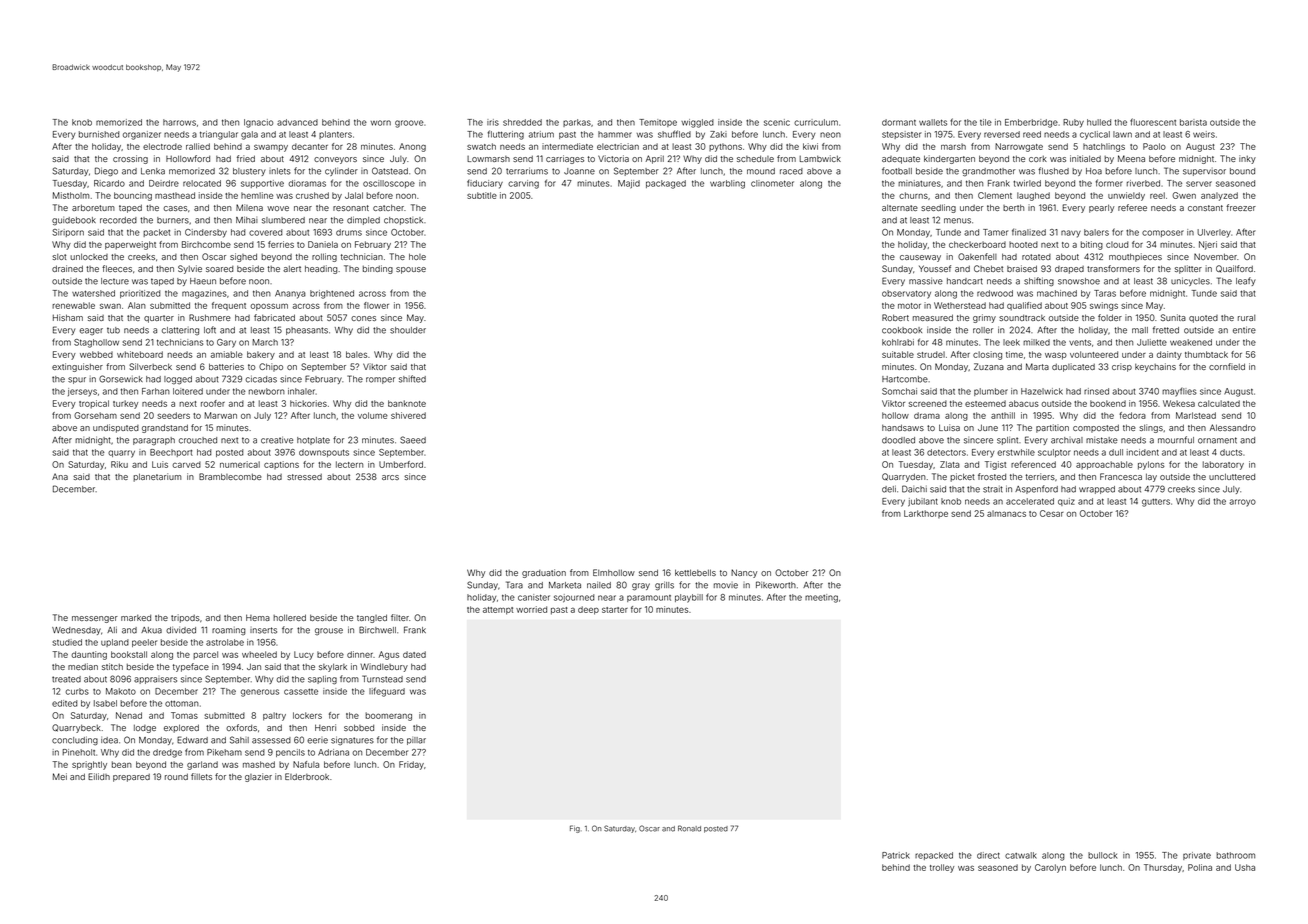 The width and height of the document is (1308, 924). Describe the element at coordinates (377, 630) in the document. I see `Birchwell` at that location.
